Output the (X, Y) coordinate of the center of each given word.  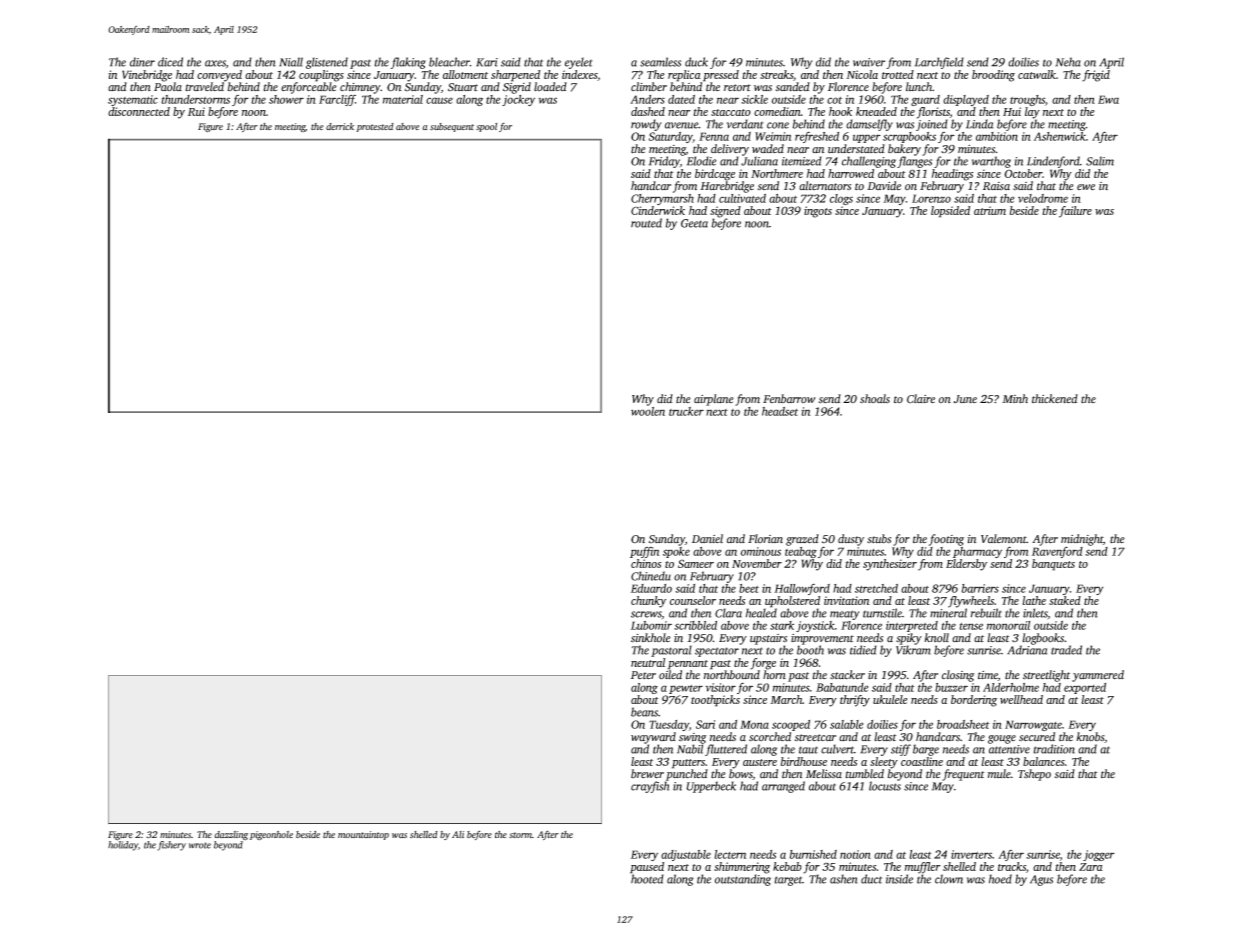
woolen (648, 411)
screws (646, 614)
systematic (133, 100)
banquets (1053, 565)
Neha (1068, 62)
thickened (1055, 399)
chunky (648, 602)
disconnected (139, 111)
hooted (647, 879)
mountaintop (363, 835)
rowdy (646, 125)
